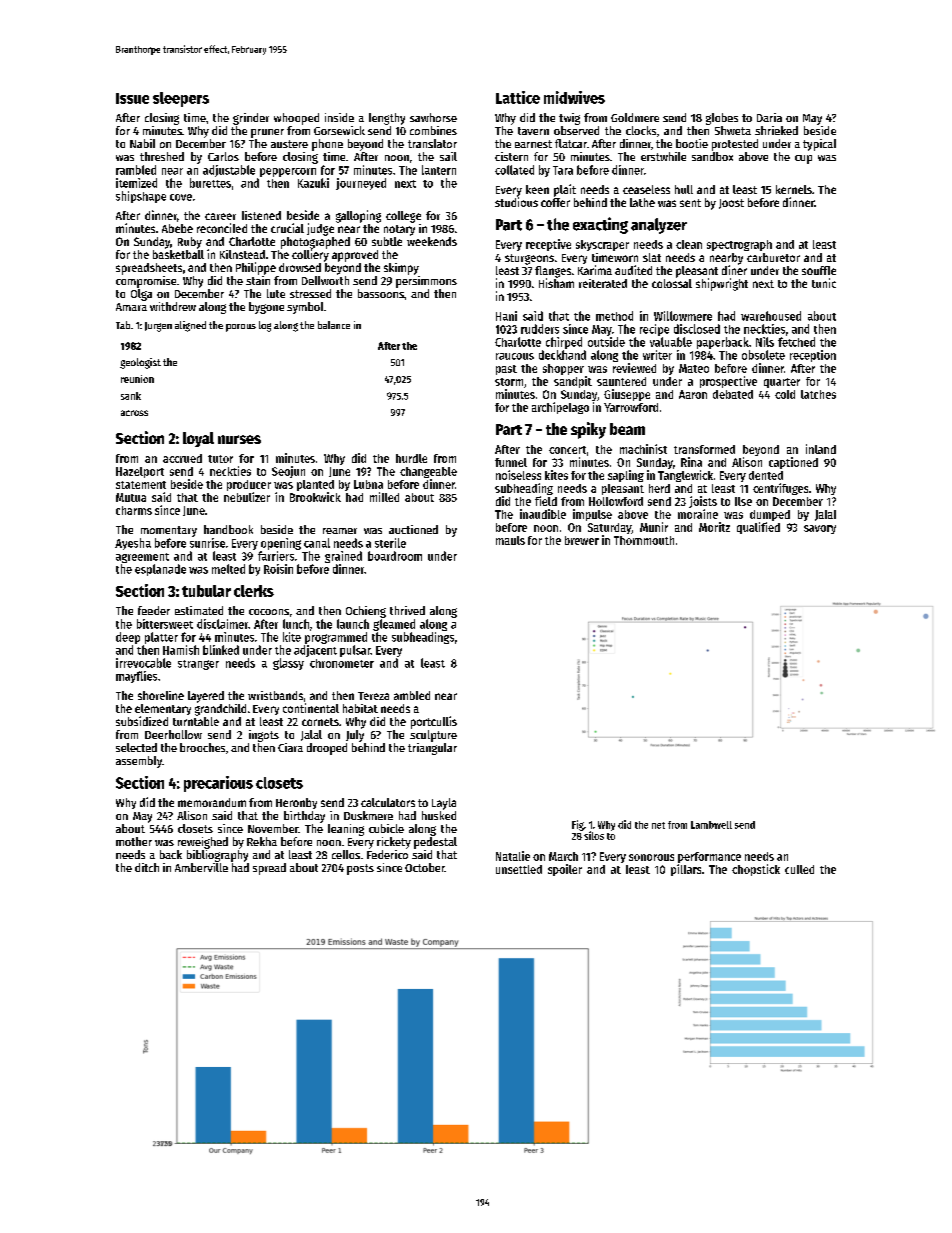  I want to click on handbook, so click(228, 529).
